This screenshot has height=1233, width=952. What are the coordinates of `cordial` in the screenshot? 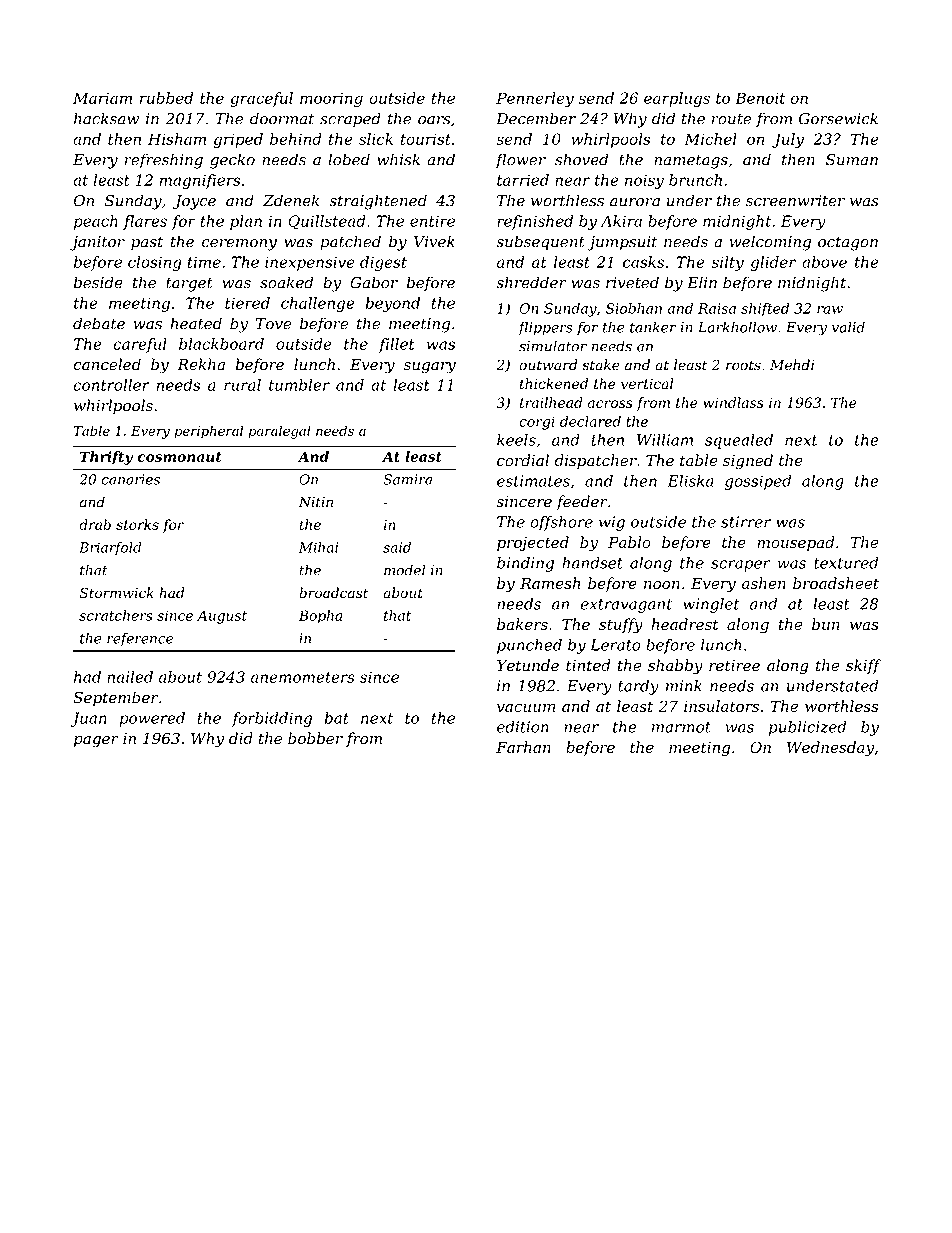 It's located at (523, 460).
